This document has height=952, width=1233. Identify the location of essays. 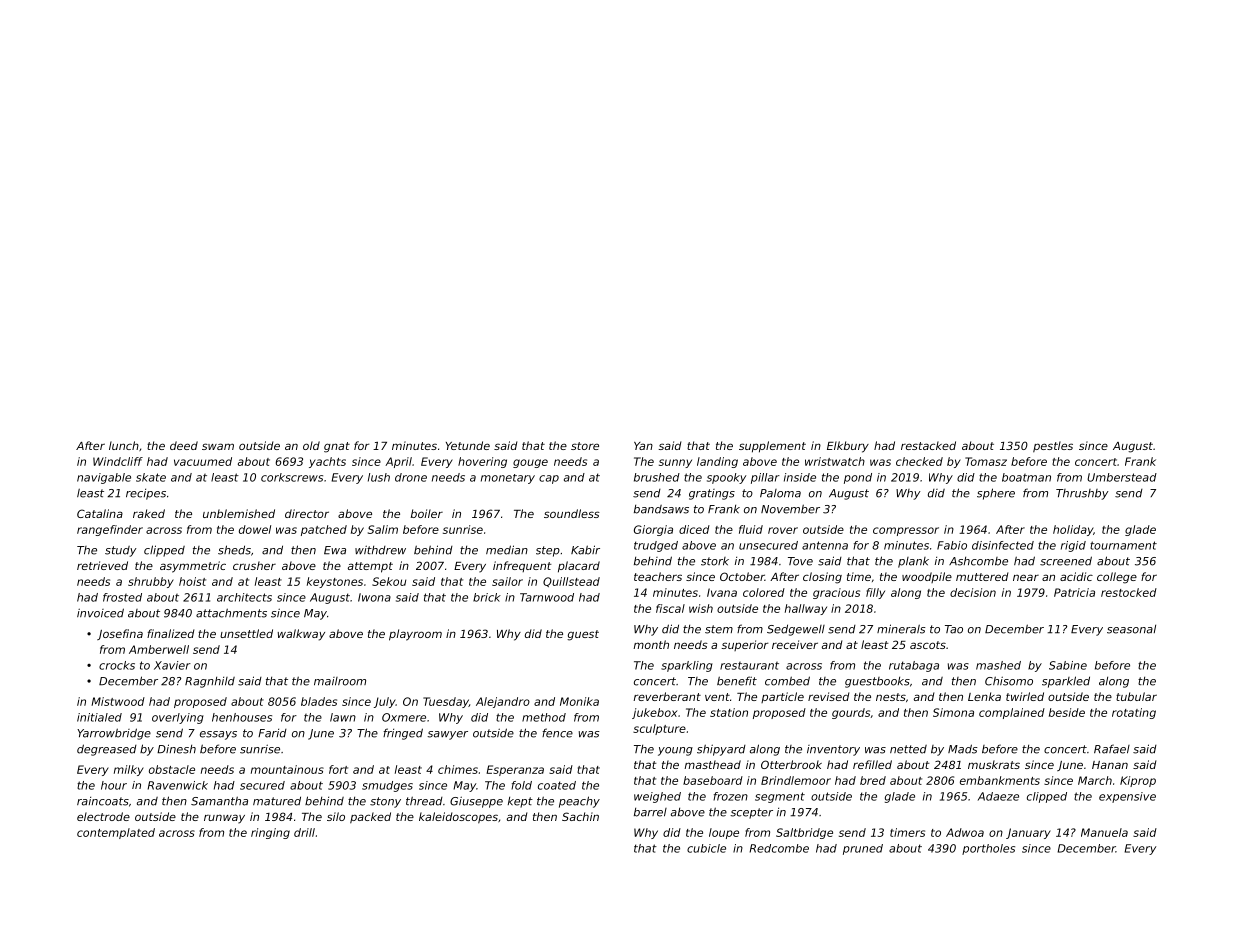
(218, 735).
